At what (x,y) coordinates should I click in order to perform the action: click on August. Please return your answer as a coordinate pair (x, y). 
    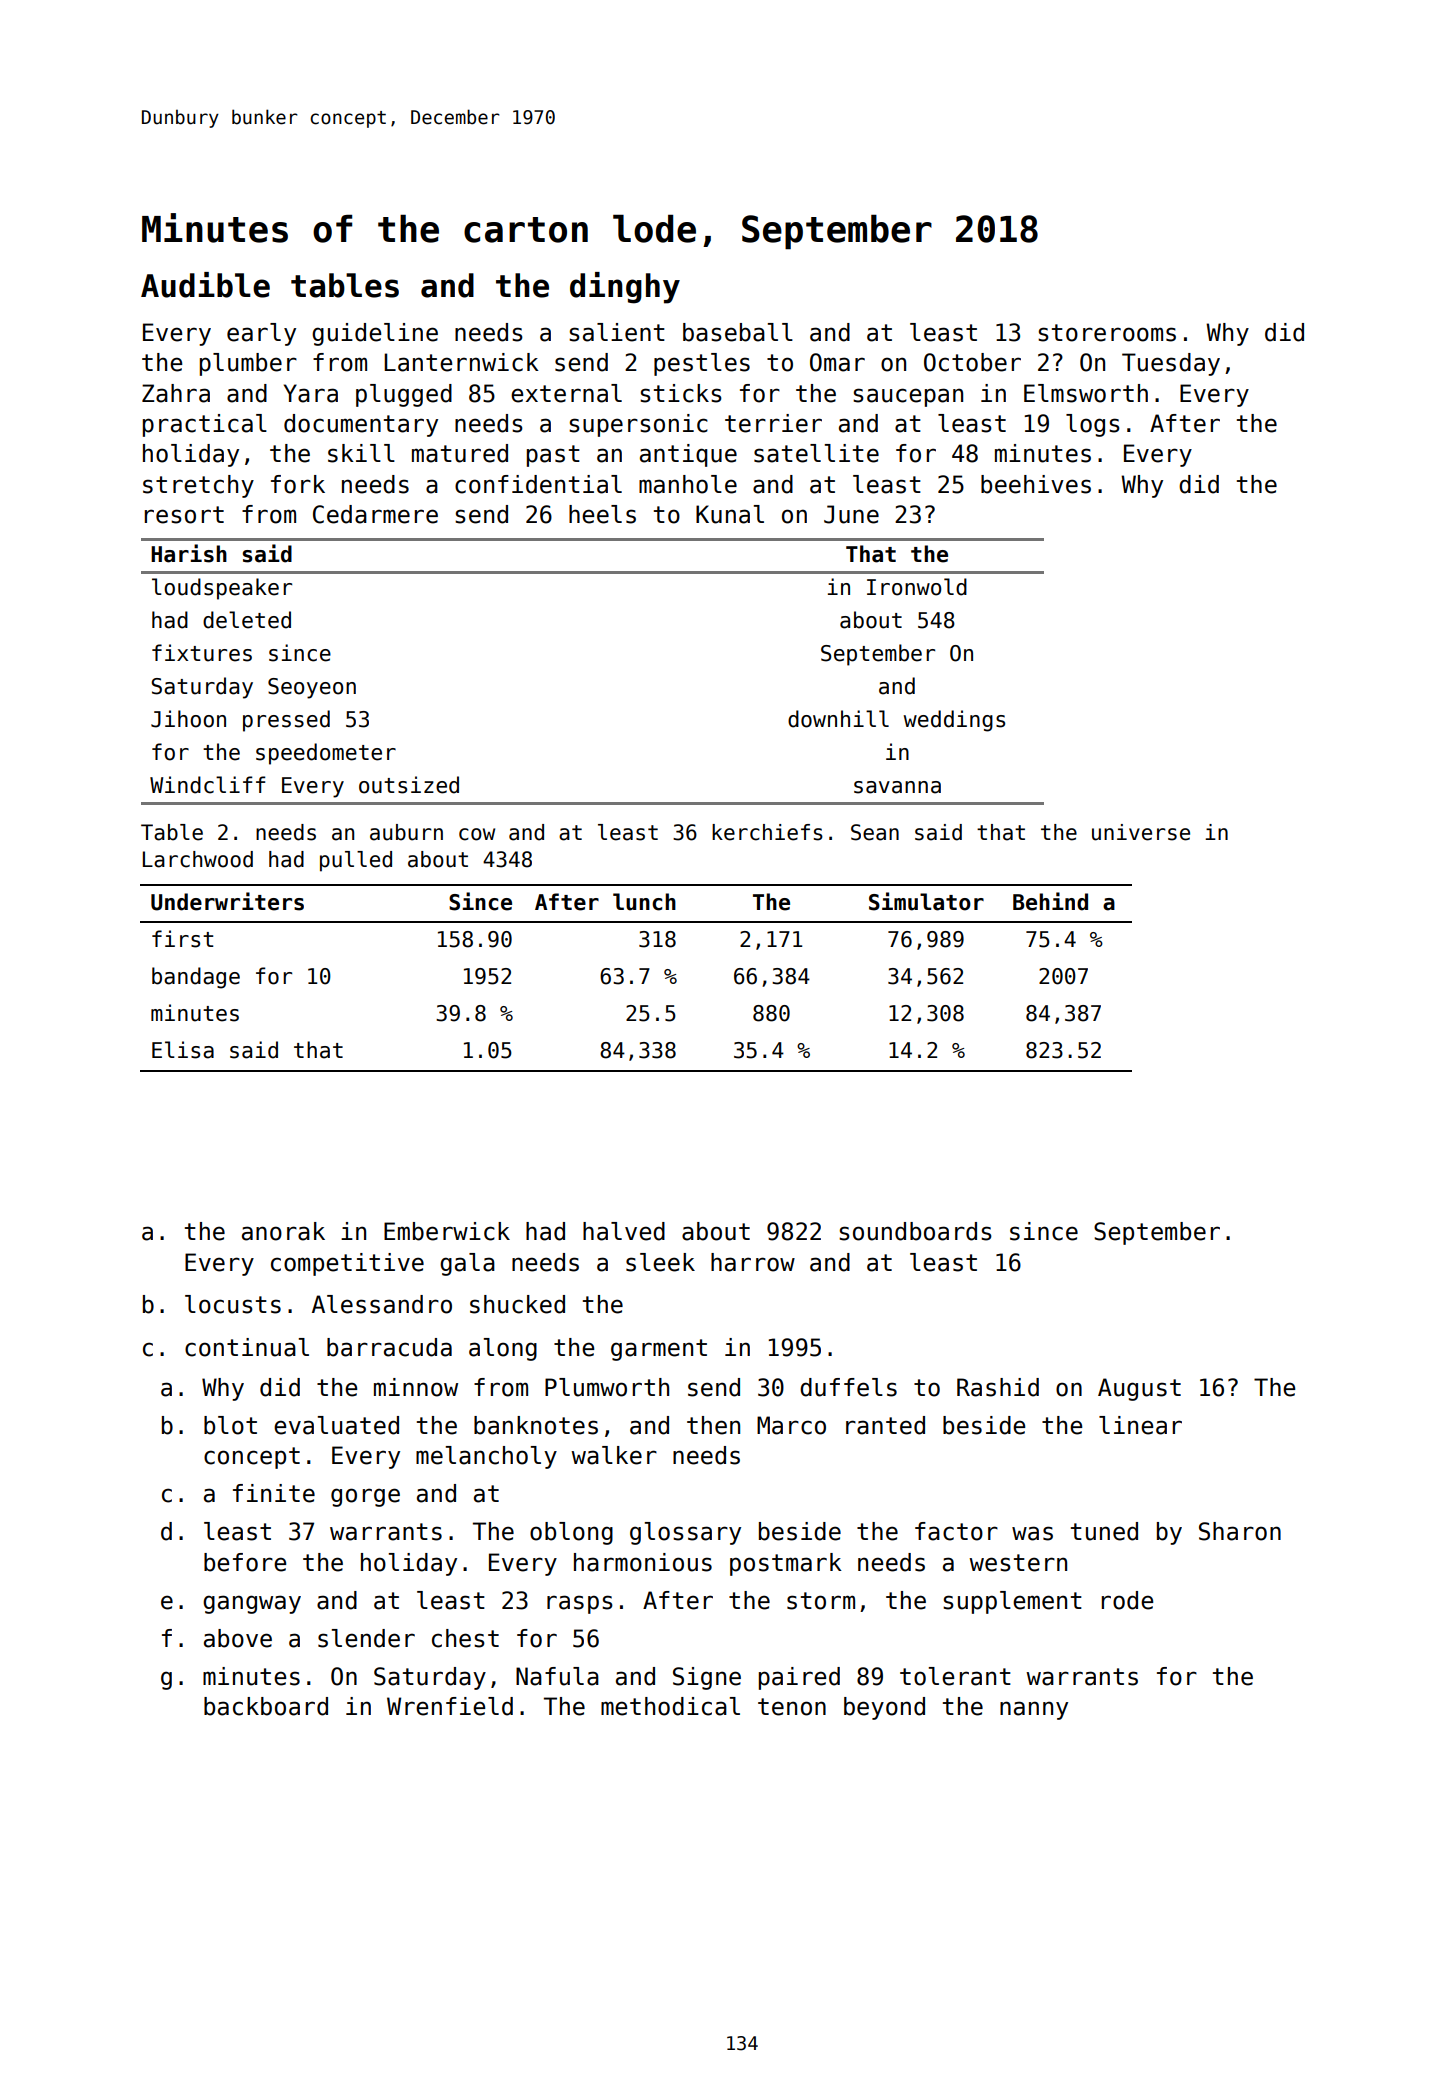
    Looking at the image, I should click on (1139, 1389).
